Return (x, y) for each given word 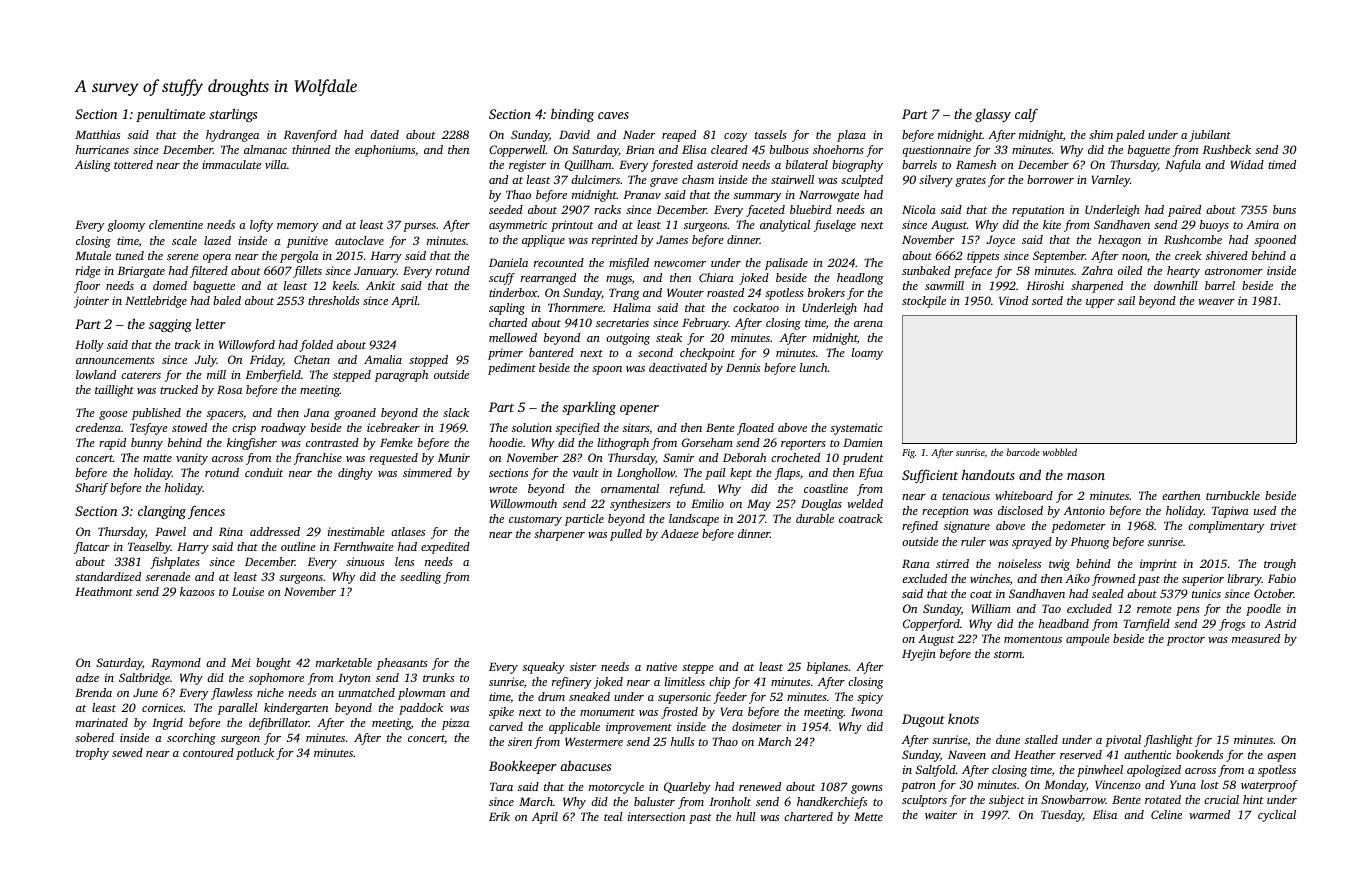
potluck (255, 754)
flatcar (92, 548)
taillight (114, 391)
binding (572, 115)
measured (1256, 638)
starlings (233, 115)
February (705, 324)
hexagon (1119, 241)
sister (583, 666)
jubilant (1210, 136)
